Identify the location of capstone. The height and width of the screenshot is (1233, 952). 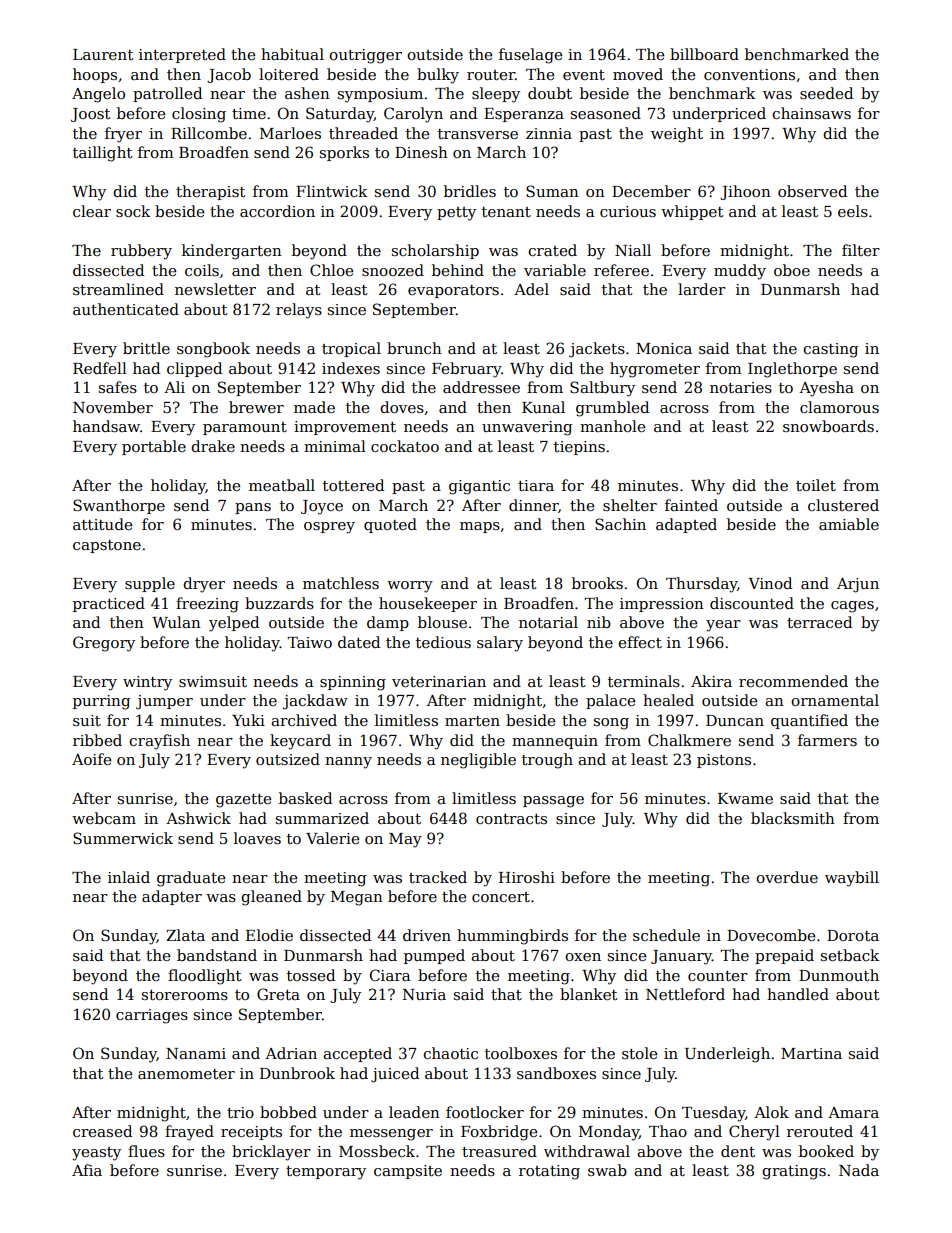
(107, 546).
